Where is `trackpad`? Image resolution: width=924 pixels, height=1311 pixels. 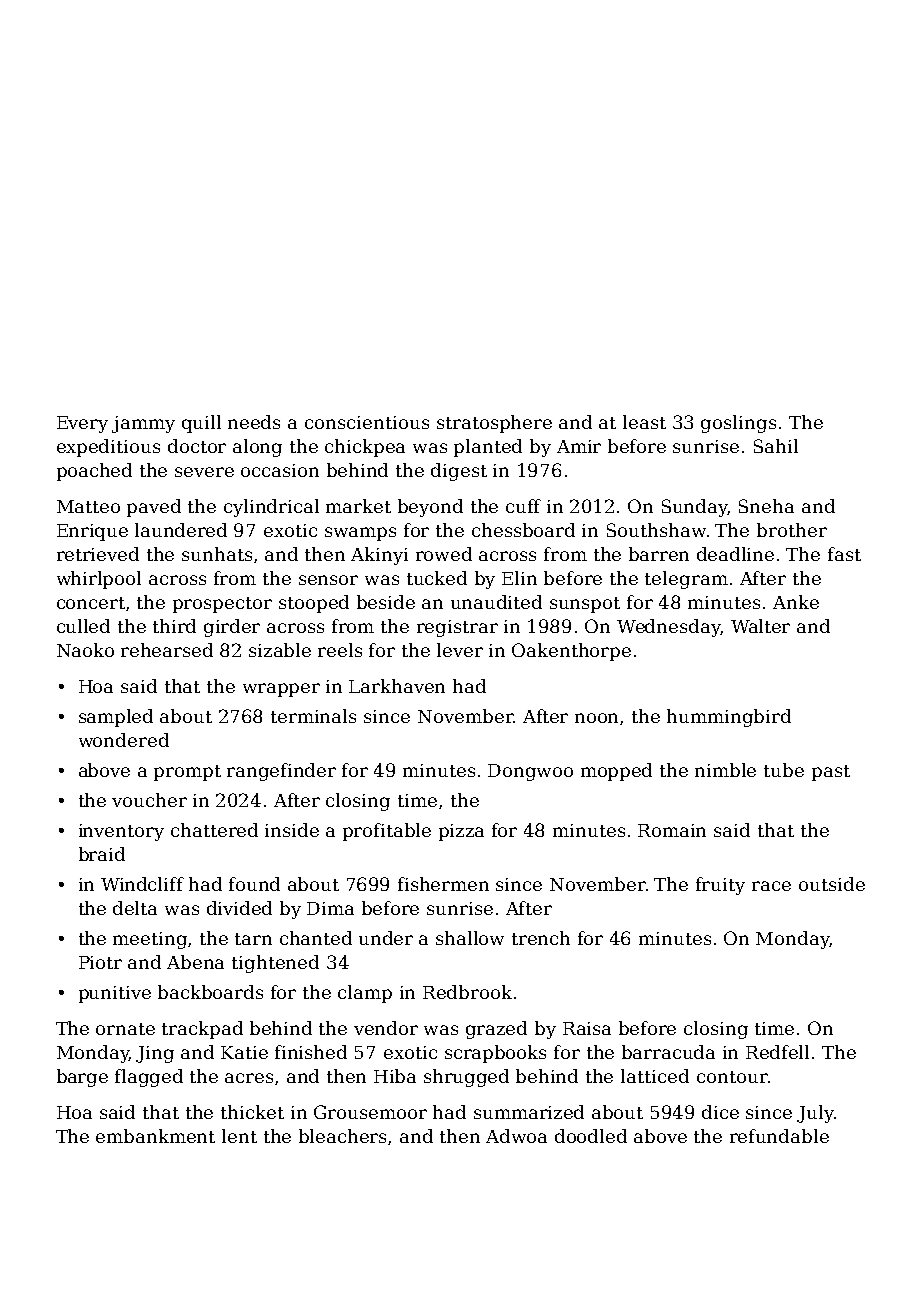 trackpad is located at coordinates (202, 1030).
